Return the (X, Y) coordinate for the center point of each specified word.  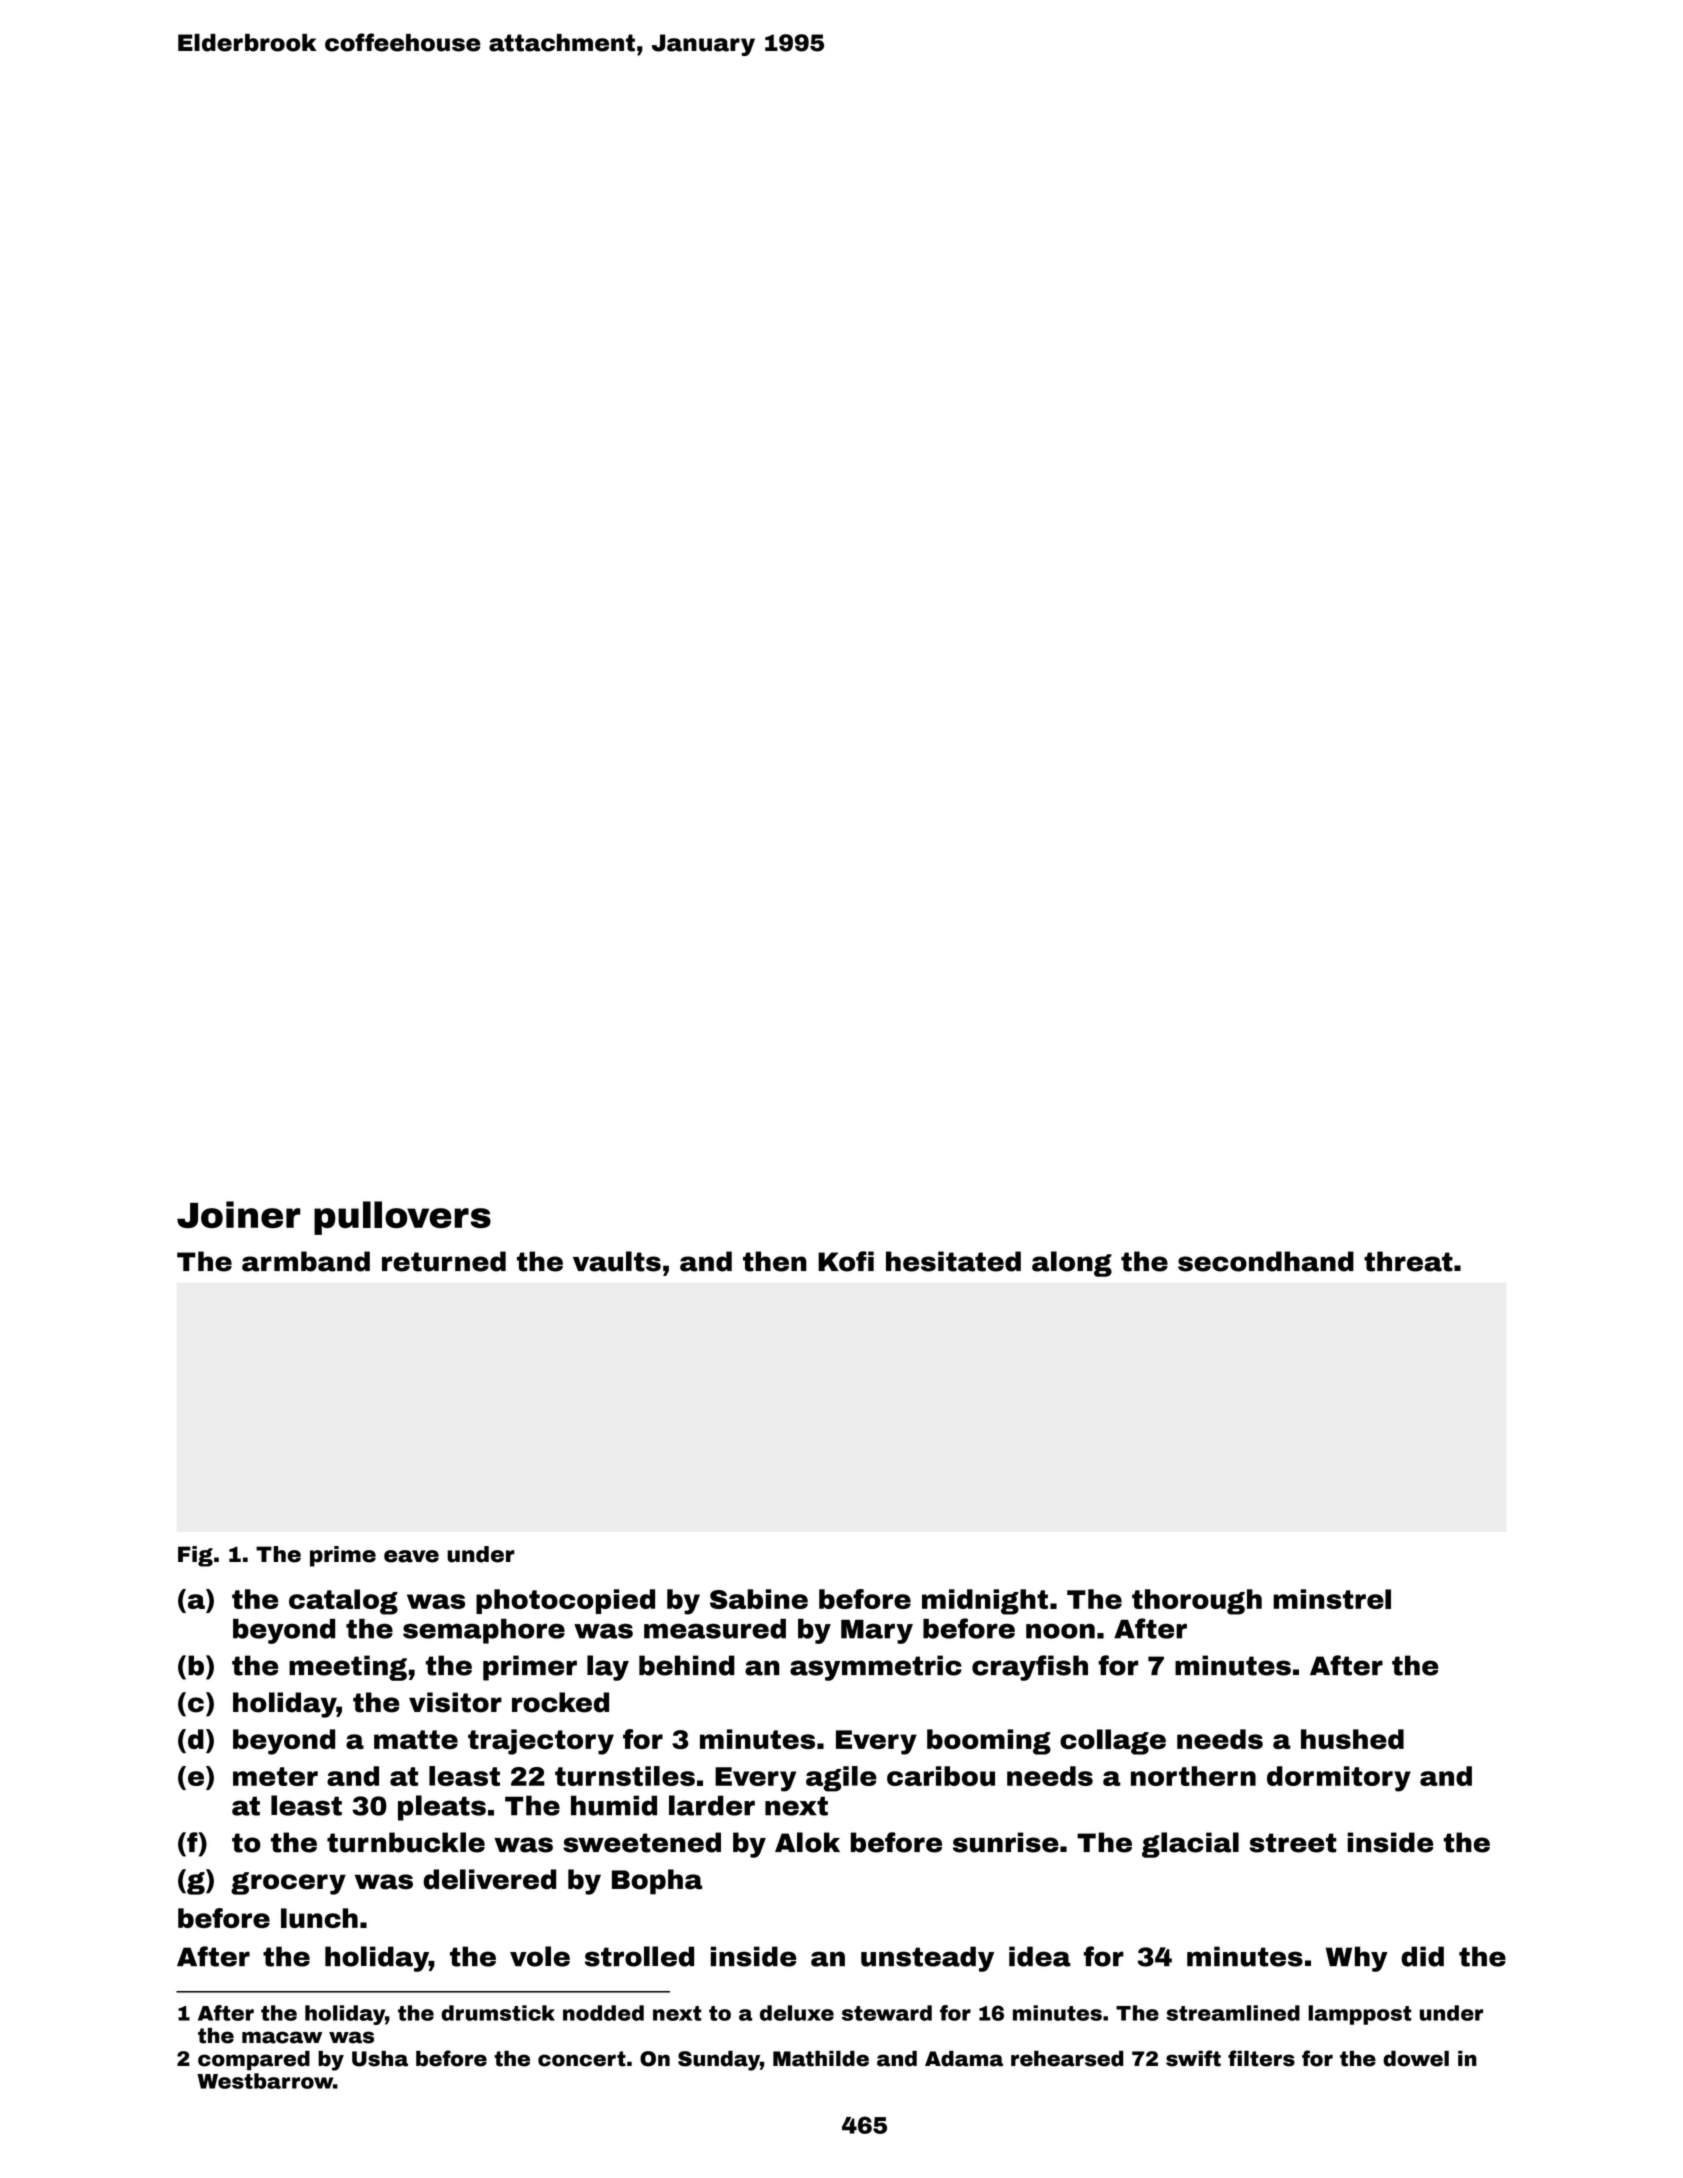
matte (416, 1739)
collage (1113, 1742)
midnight (985, 1602)
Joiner (239, 1214)
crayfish (1030, 1668)
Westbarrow (265, 2081)
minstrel (1332, 1599)
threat (1408, 1261)
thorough (1197, 1602)
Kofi (846, 1261)
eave (411, 1556)
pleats (442, 1808)
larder (712, 1805)
